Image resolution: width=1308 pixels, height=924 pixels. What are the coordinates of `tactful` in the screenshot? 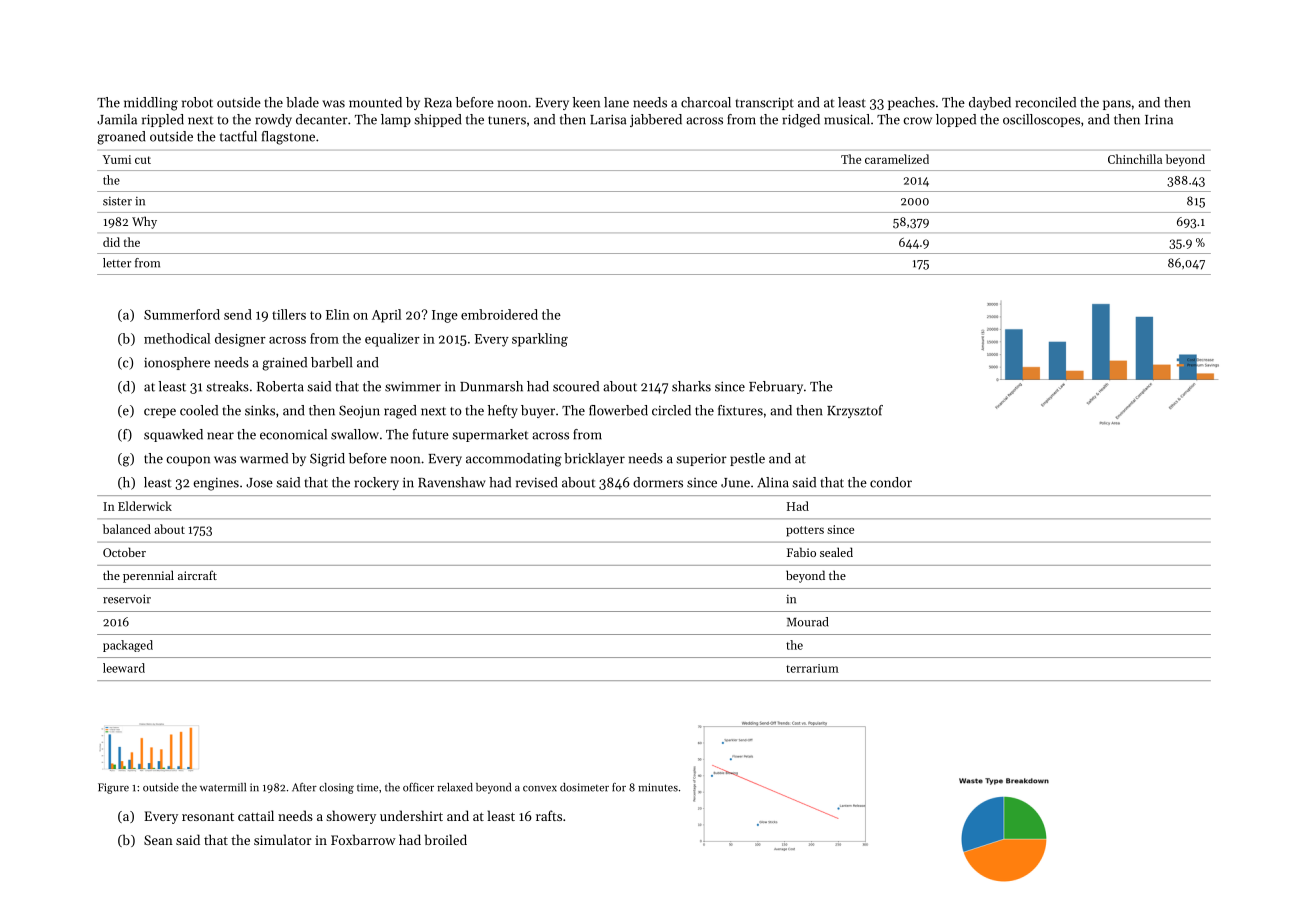 It's located at (238, 136).
